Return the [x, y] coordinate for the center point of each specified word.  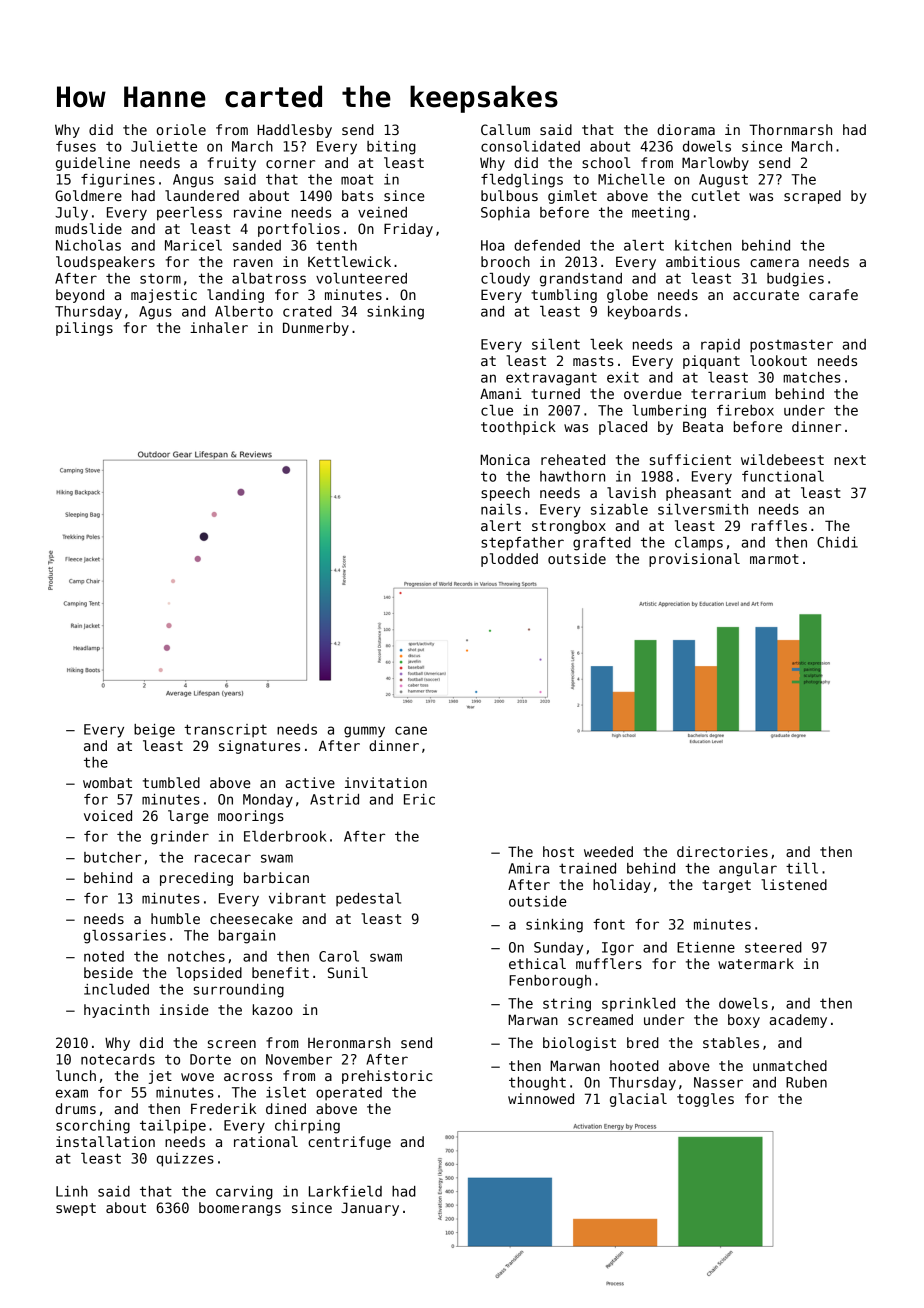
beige [154, 731]
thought [537, 1084]
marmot [774, 559]
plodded [509, 560]
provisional [694, 560]
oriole [181, 129]
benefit [280, 972]
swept [76, 1209]
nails [501, 509]
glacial [638, 1100]
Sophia [505, 214]
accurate [766, 295]
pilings [84, 329]
